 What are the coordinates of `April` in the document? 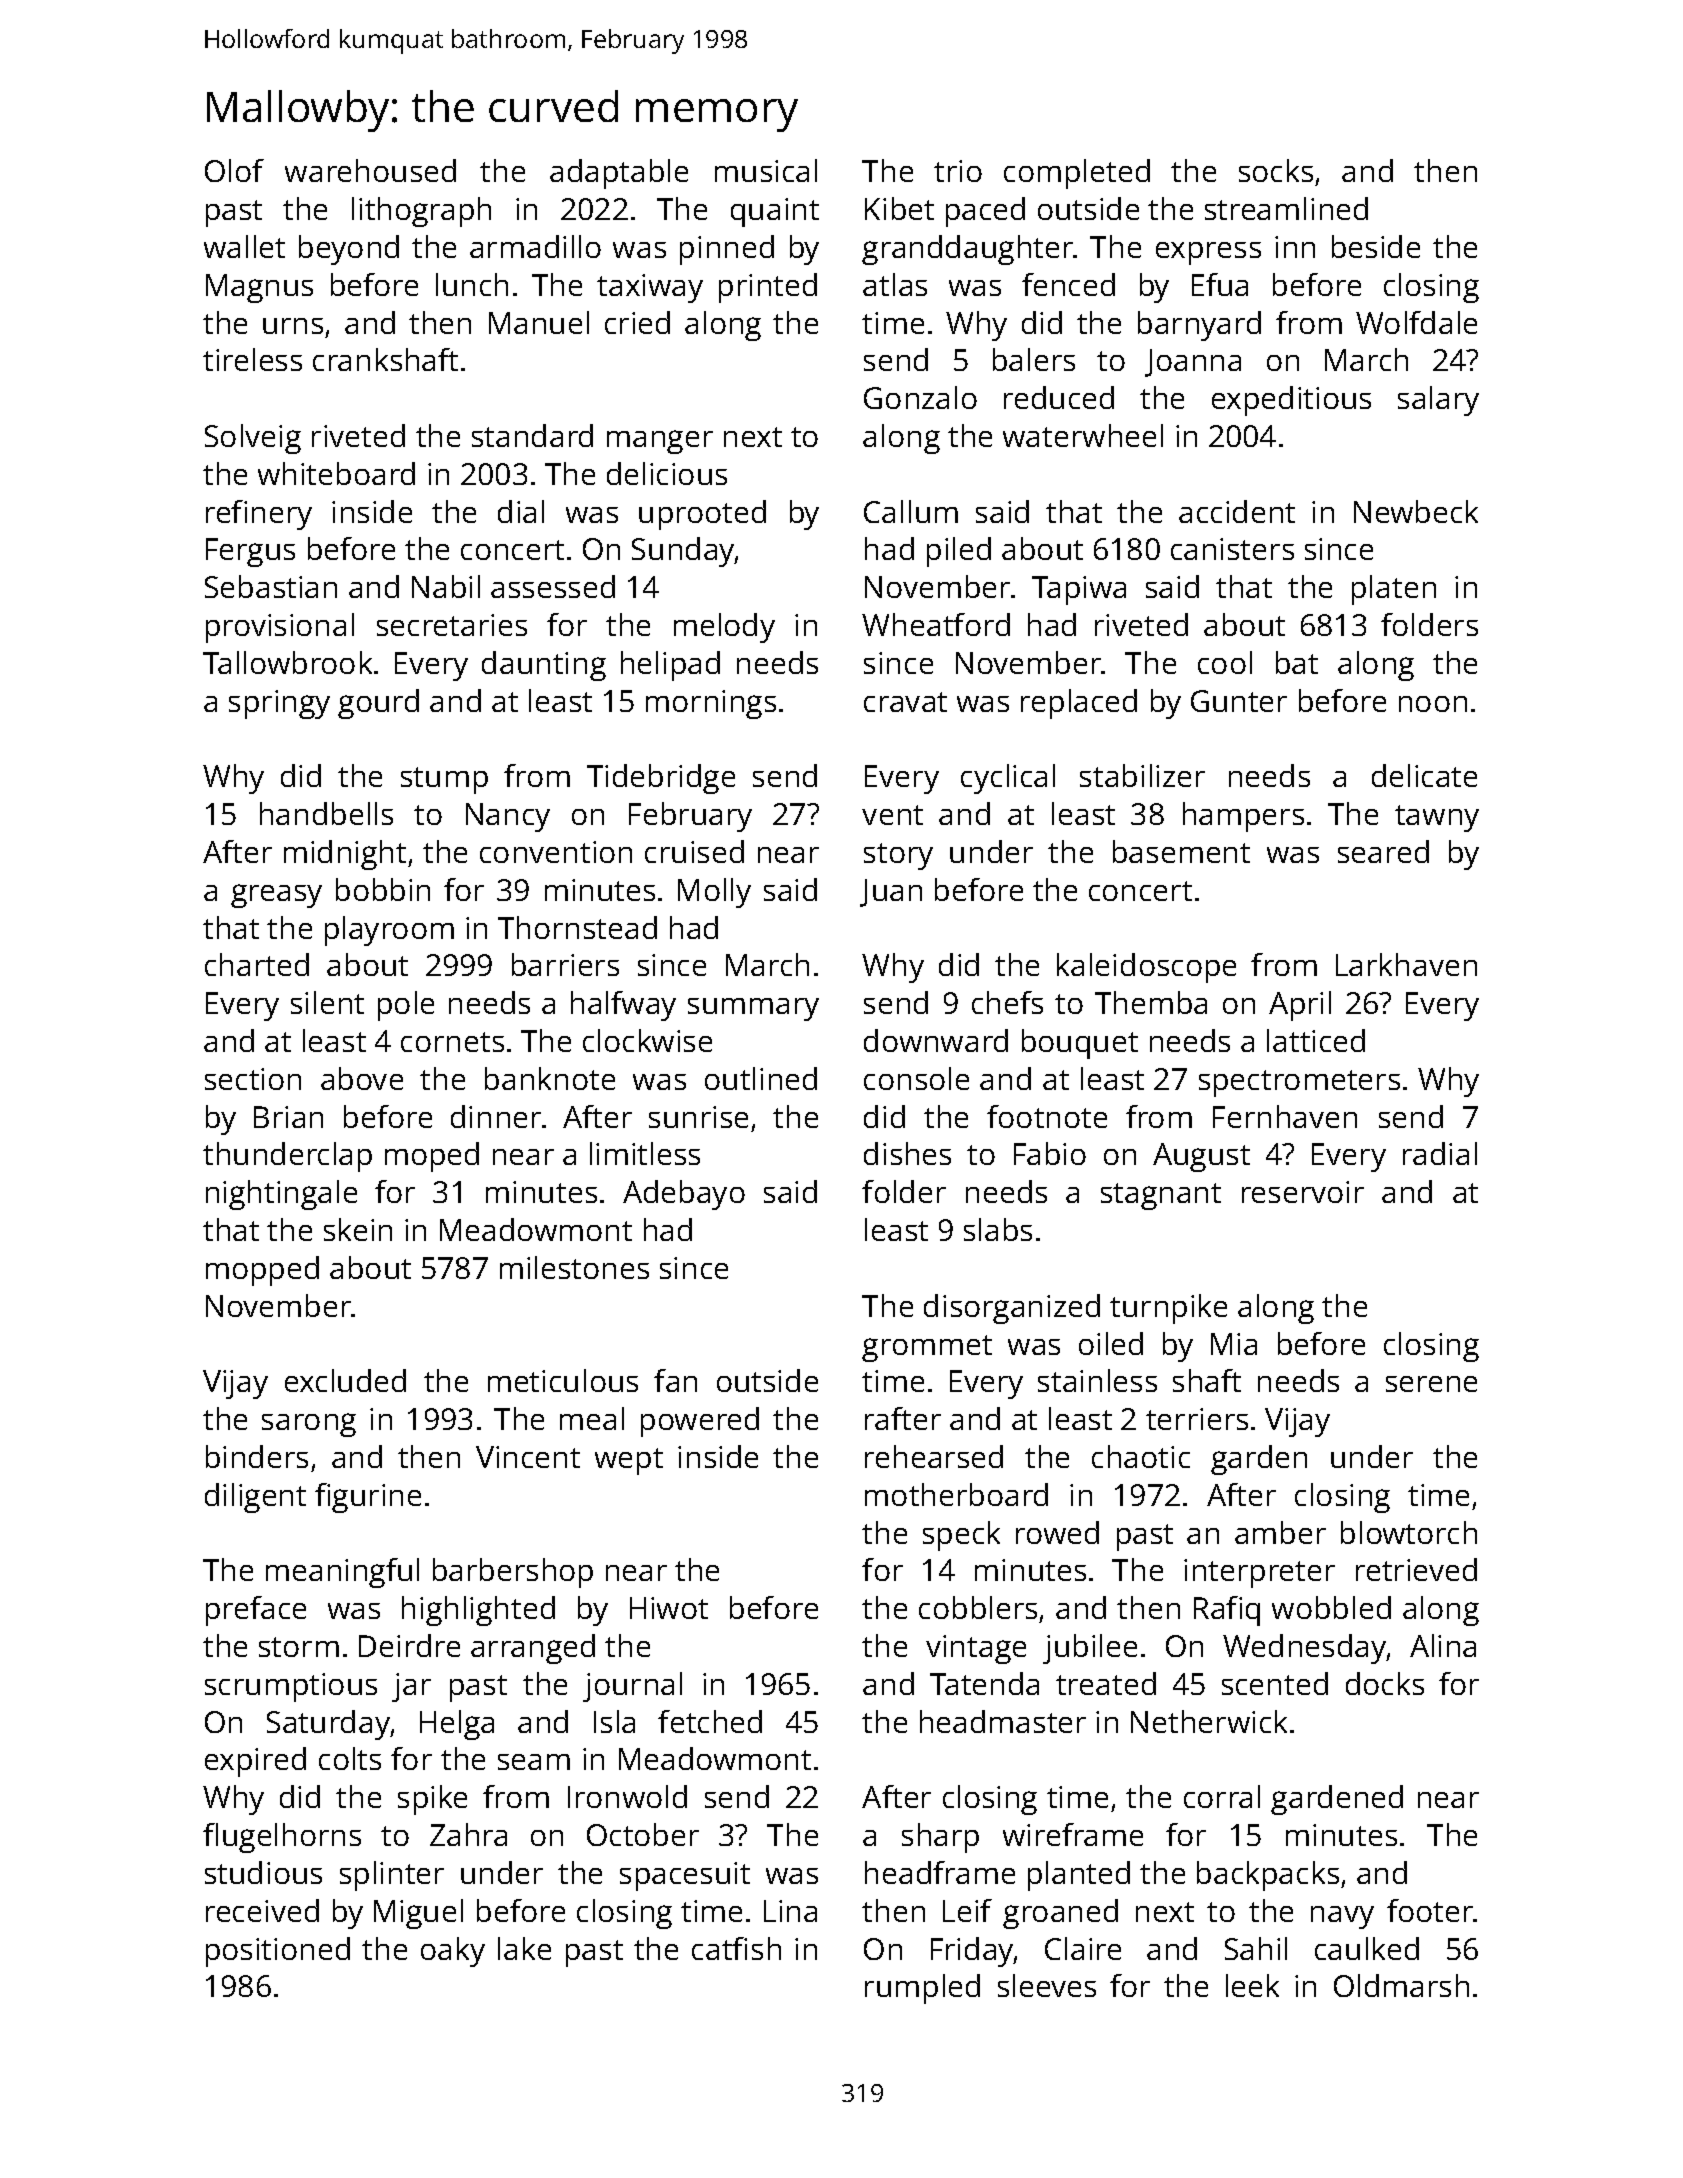 It's located at (1300, 1006).
